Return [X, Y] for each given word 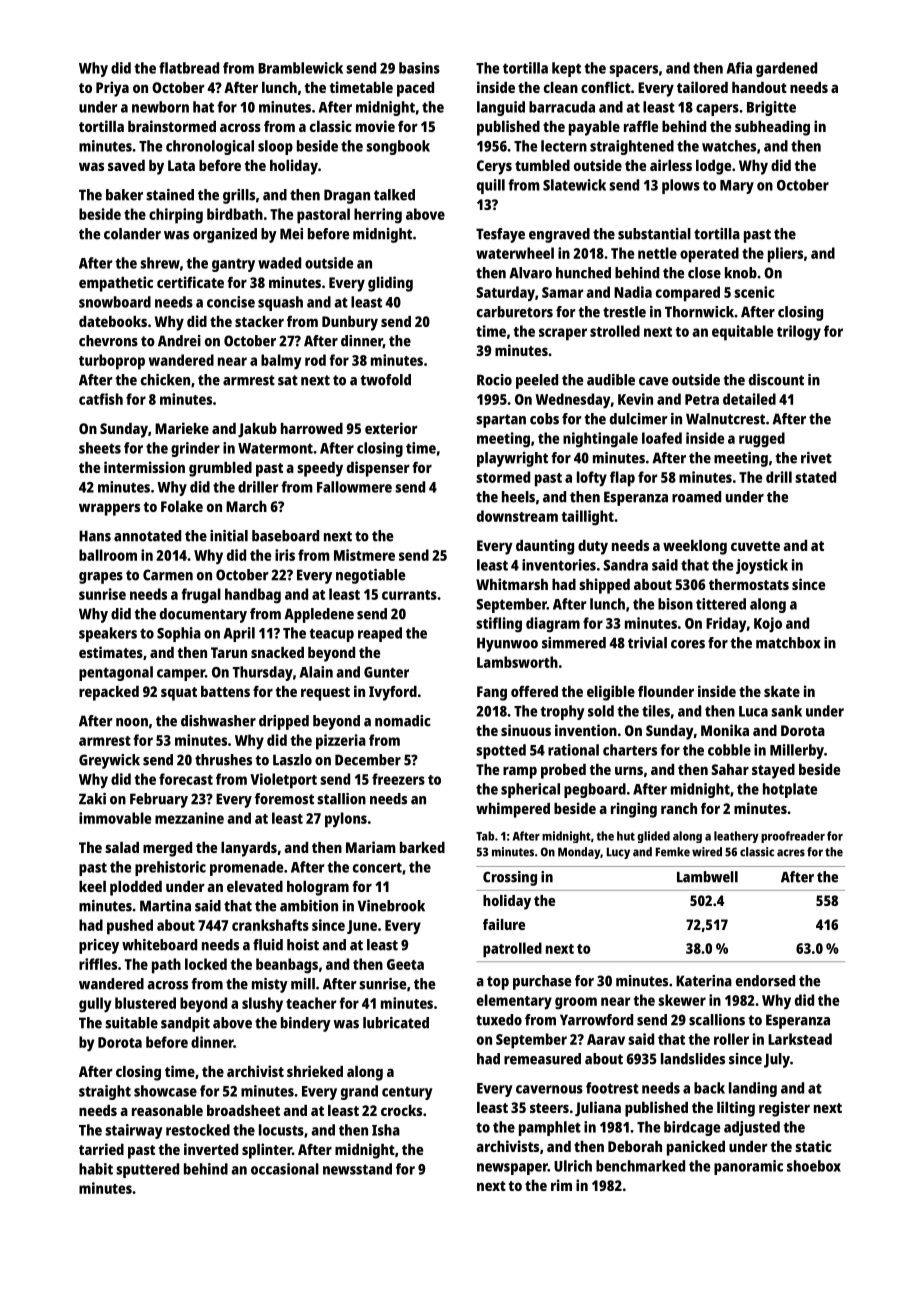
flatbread [189, 68]
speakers [108, 634]
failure [504, 924]
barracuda [562, 107]
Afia [739, 68]
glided [653, 837]
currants [409, 595]
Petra [702, 399]
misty [270, 985]
